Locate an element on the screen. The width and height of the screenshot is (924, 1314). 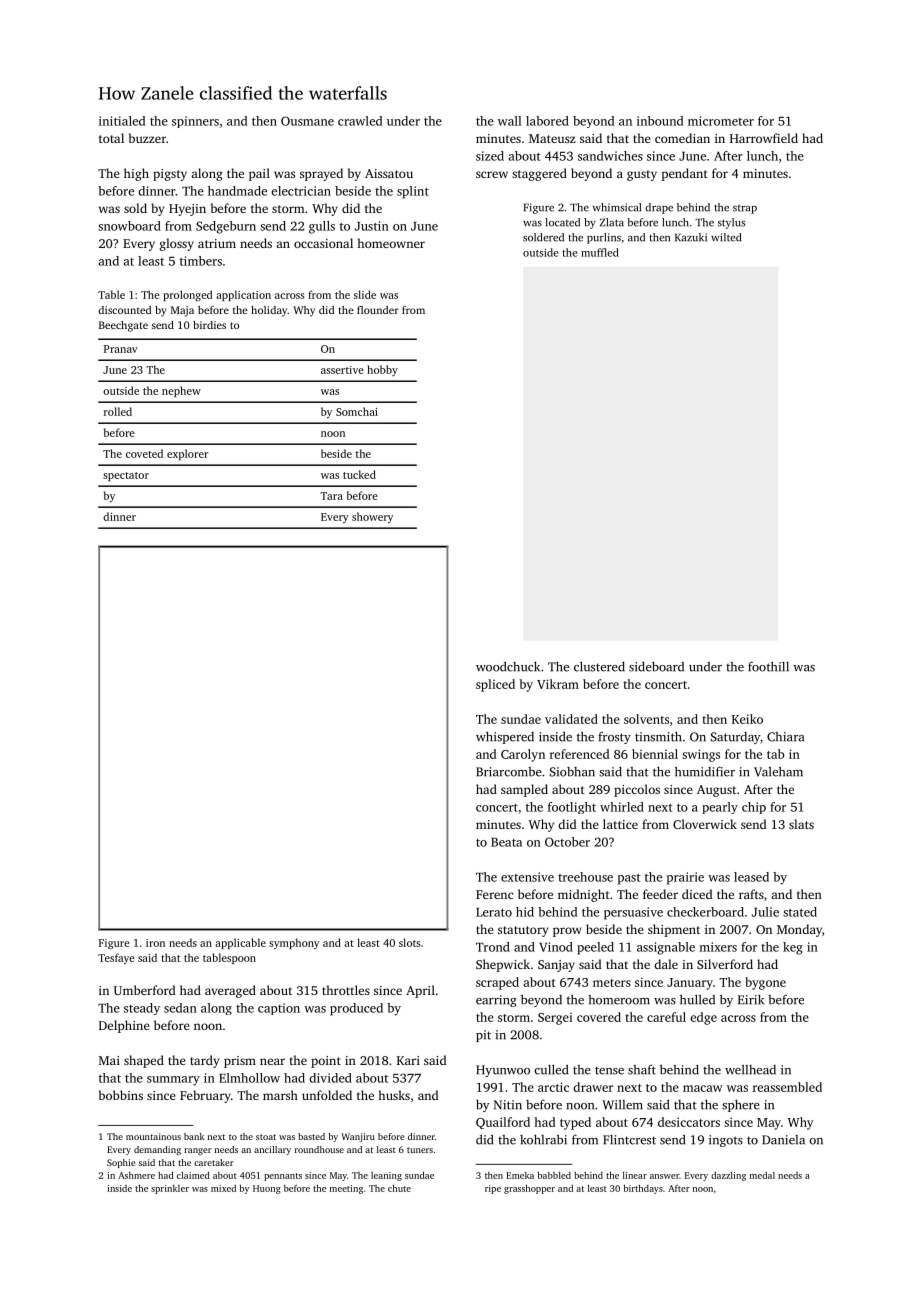
staggered is located at coordinates (539, 174).
